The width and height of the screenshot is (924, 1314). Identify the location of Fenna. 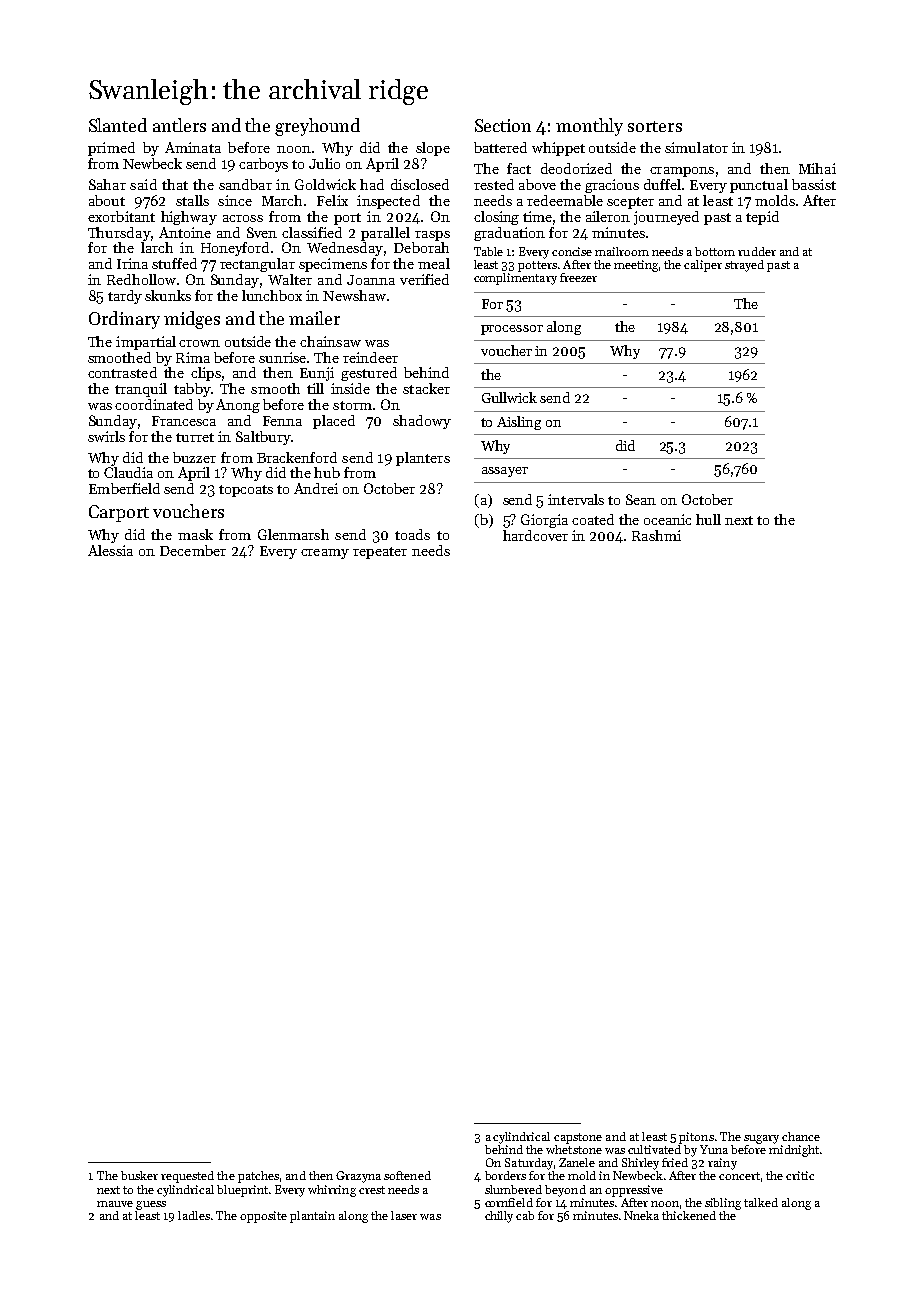
(282, 421).
